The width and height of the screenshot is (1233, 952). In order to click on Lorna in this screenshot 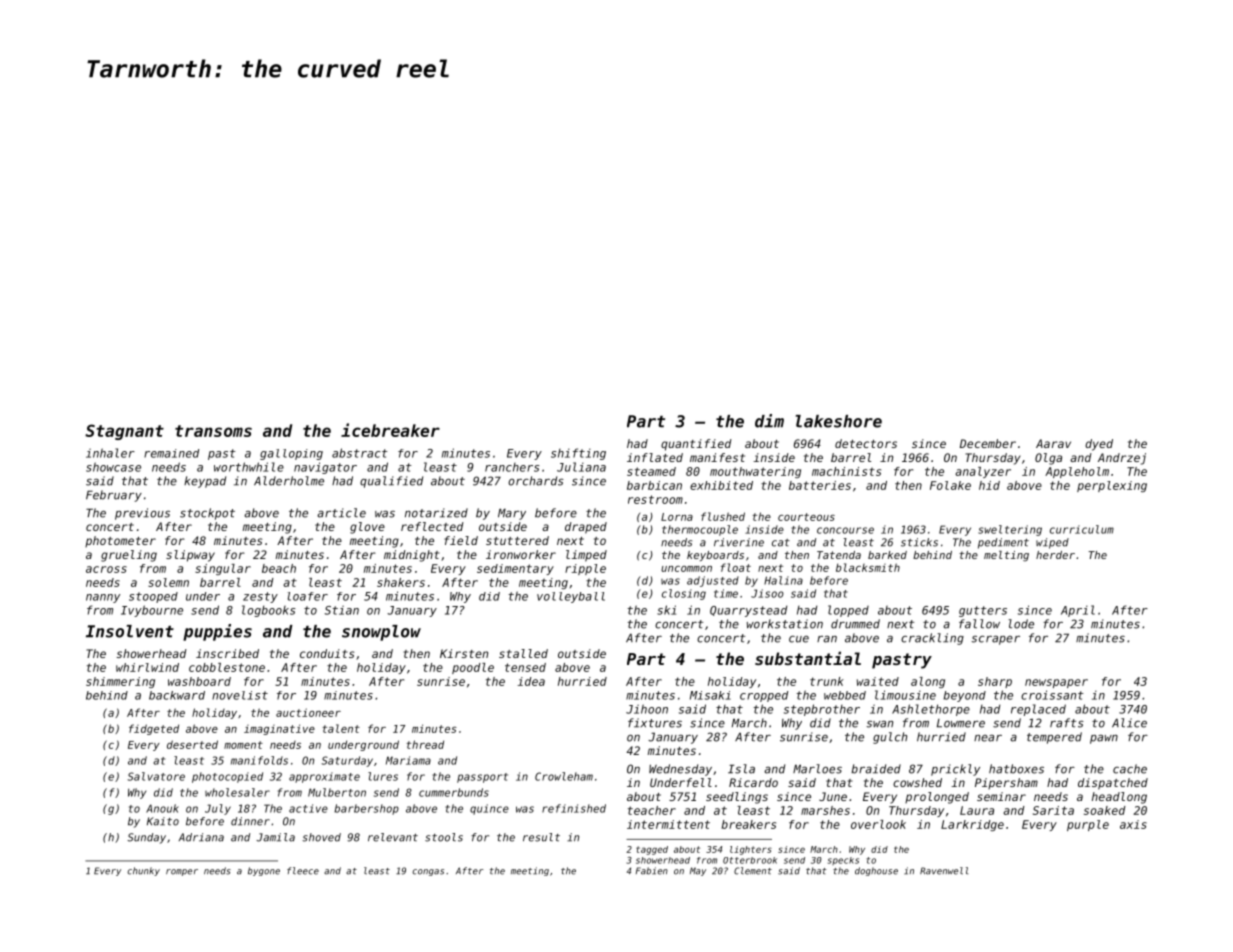, I will do `click(677, 517)`.
